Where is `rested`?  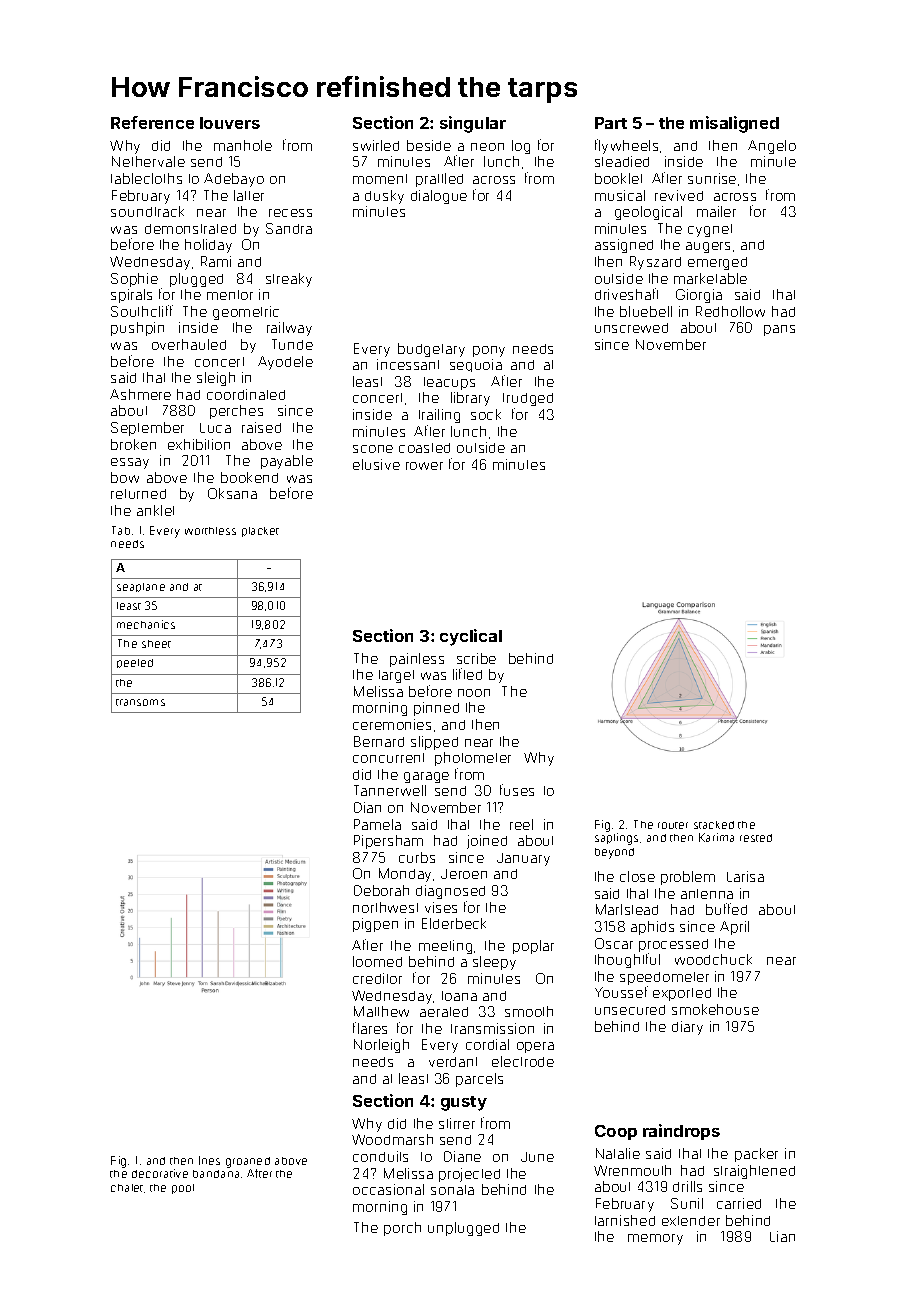 rested is located at coordinates (756, 838).
